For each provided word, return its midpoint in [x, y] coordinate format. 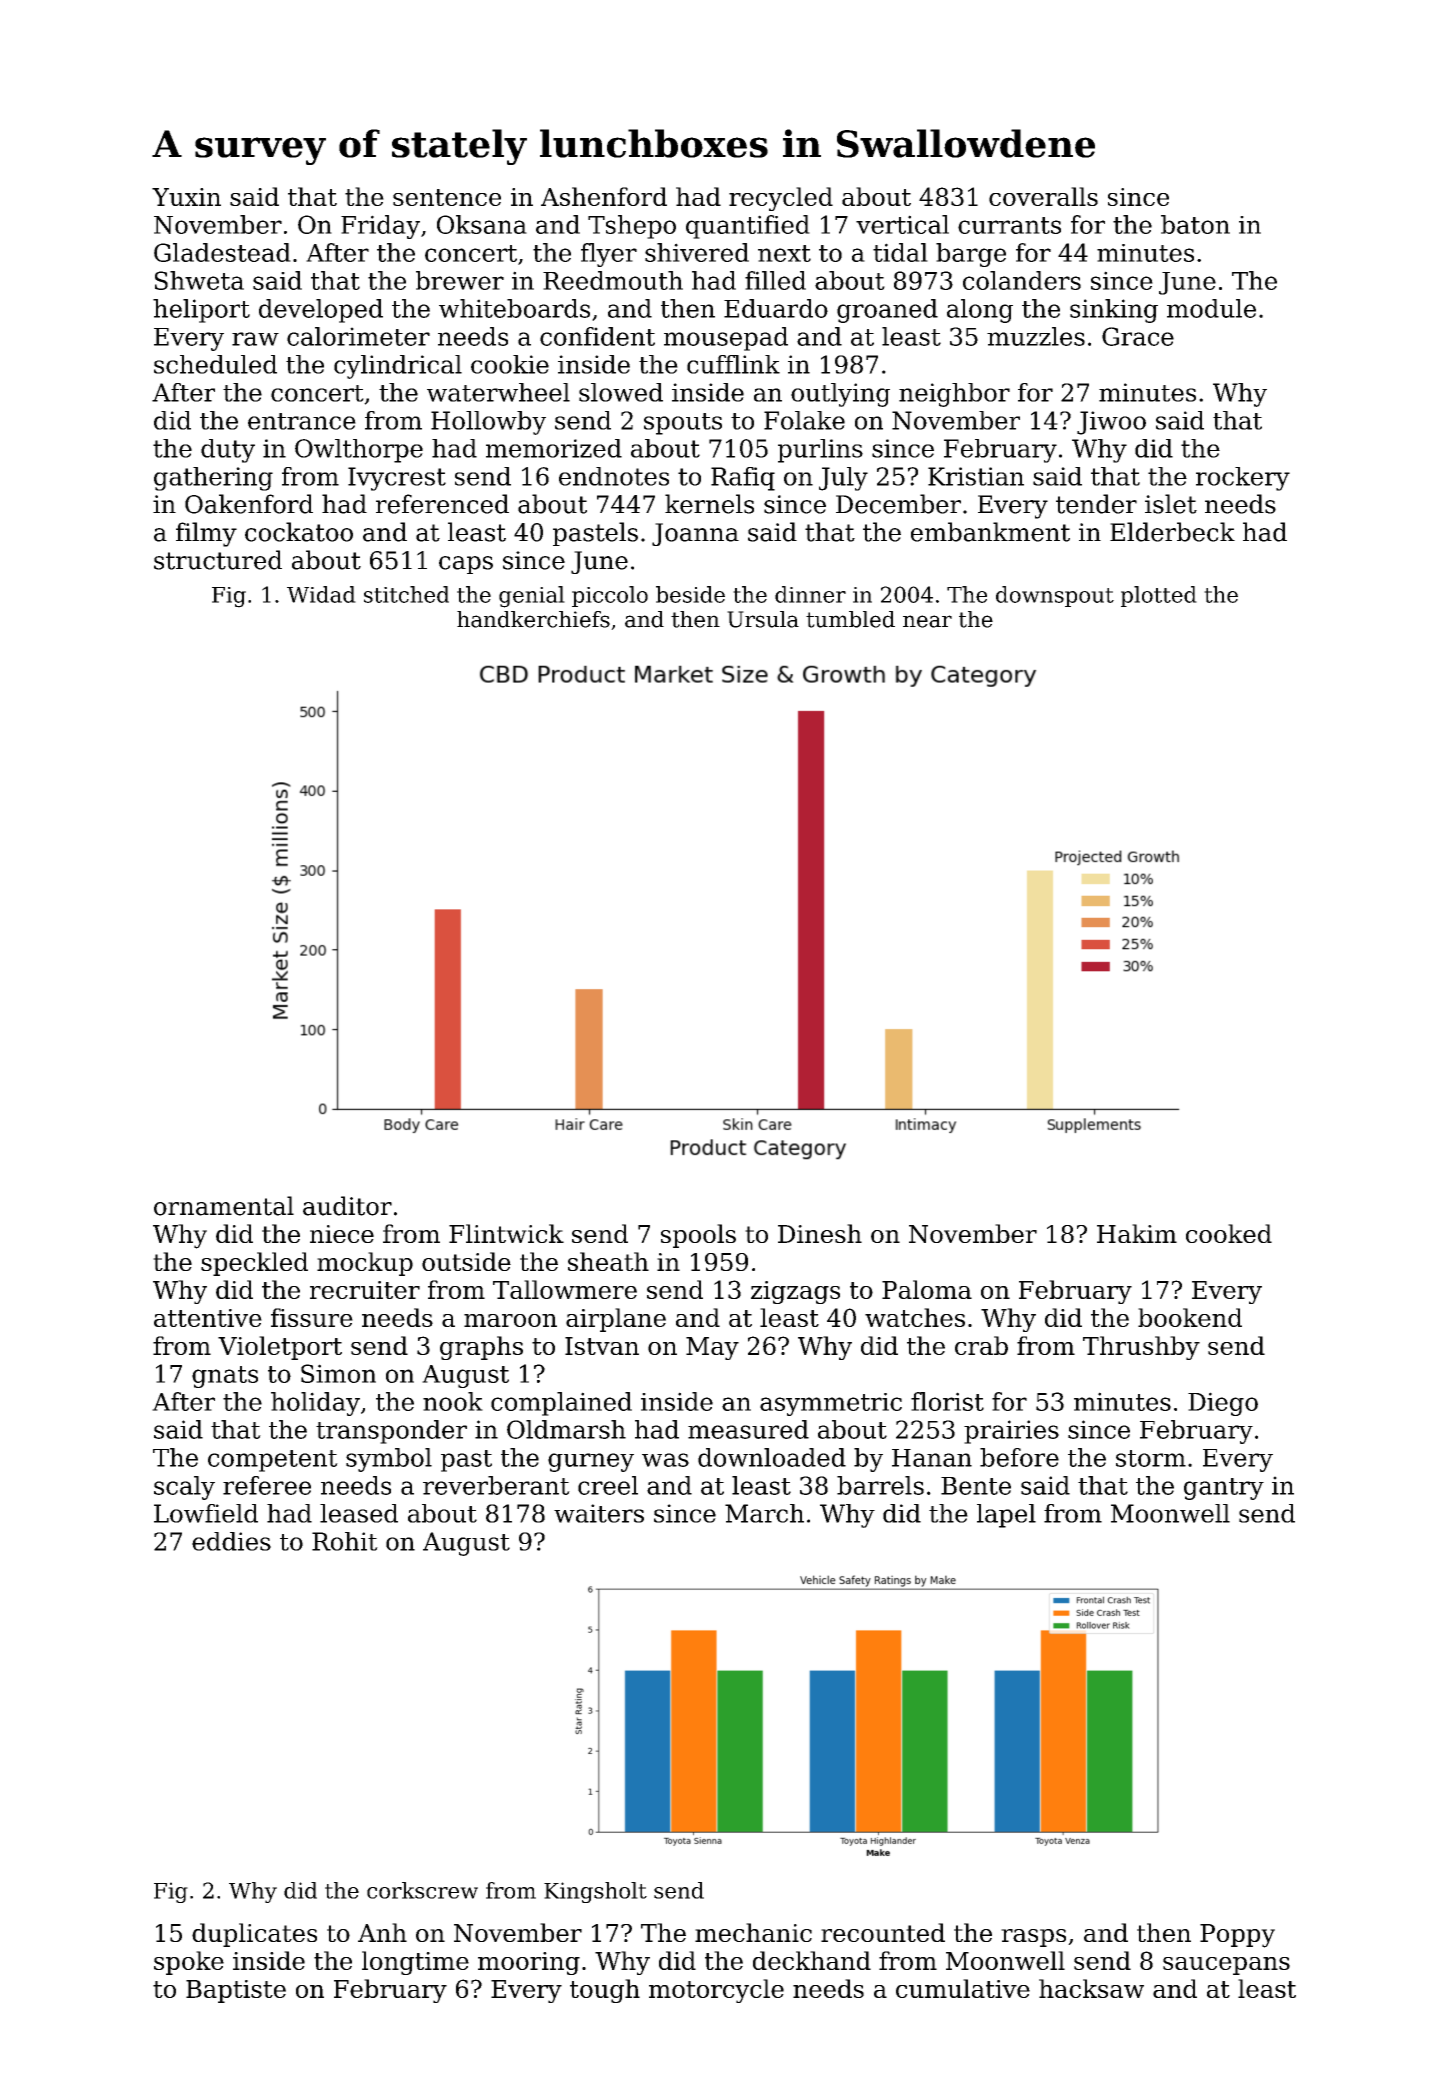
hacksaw [1091, 1988]
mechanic [753, 1932]
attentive [208, 1318]
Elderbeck [1172, 532]
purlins [820, 451]
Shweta [199, 280]
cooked [1229, 1233]
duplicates [254, 1935]
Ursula [763, 619]
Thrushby [1141, 1348]
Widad [321, 594]
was [665, 1460]
